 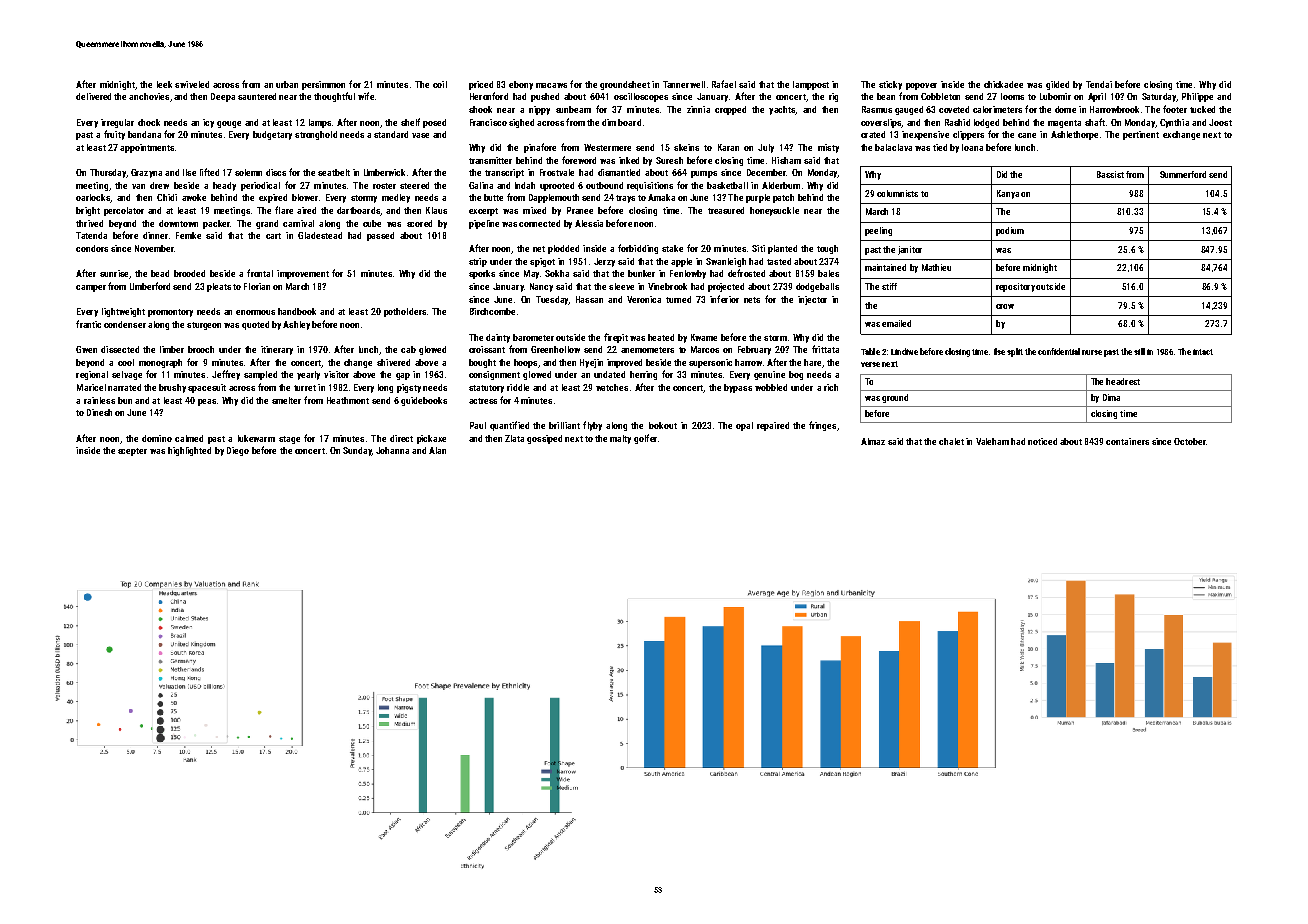 I want to click on lamppost, so click(x=811, y=85).
